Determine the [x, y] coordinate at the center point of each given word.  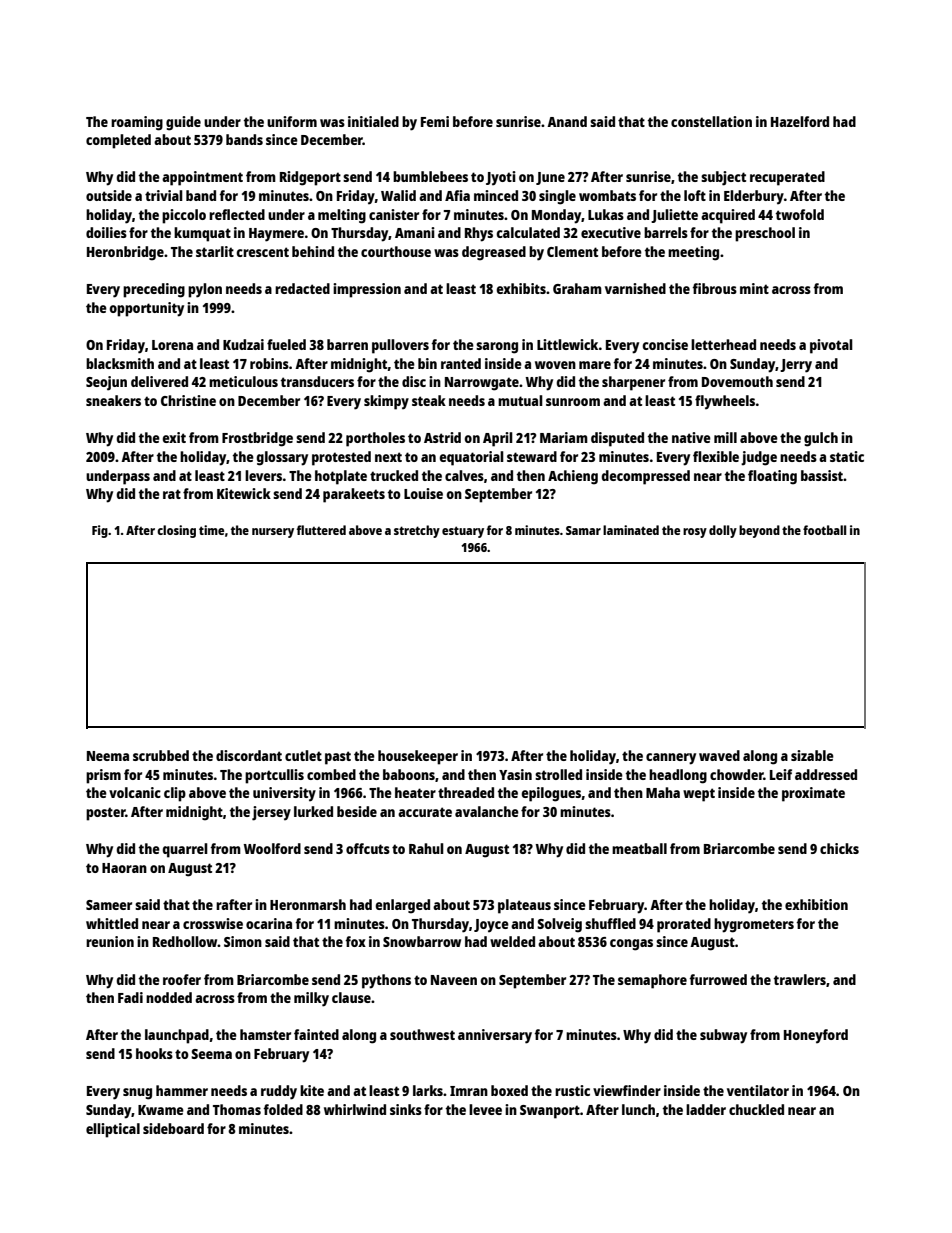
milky [311, 999]
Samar [583, 530]
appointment [202, 178]
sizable [812, 755]
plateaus [524, 906]
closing [176, 531]
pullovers [400, 346]
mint [754, 288]
